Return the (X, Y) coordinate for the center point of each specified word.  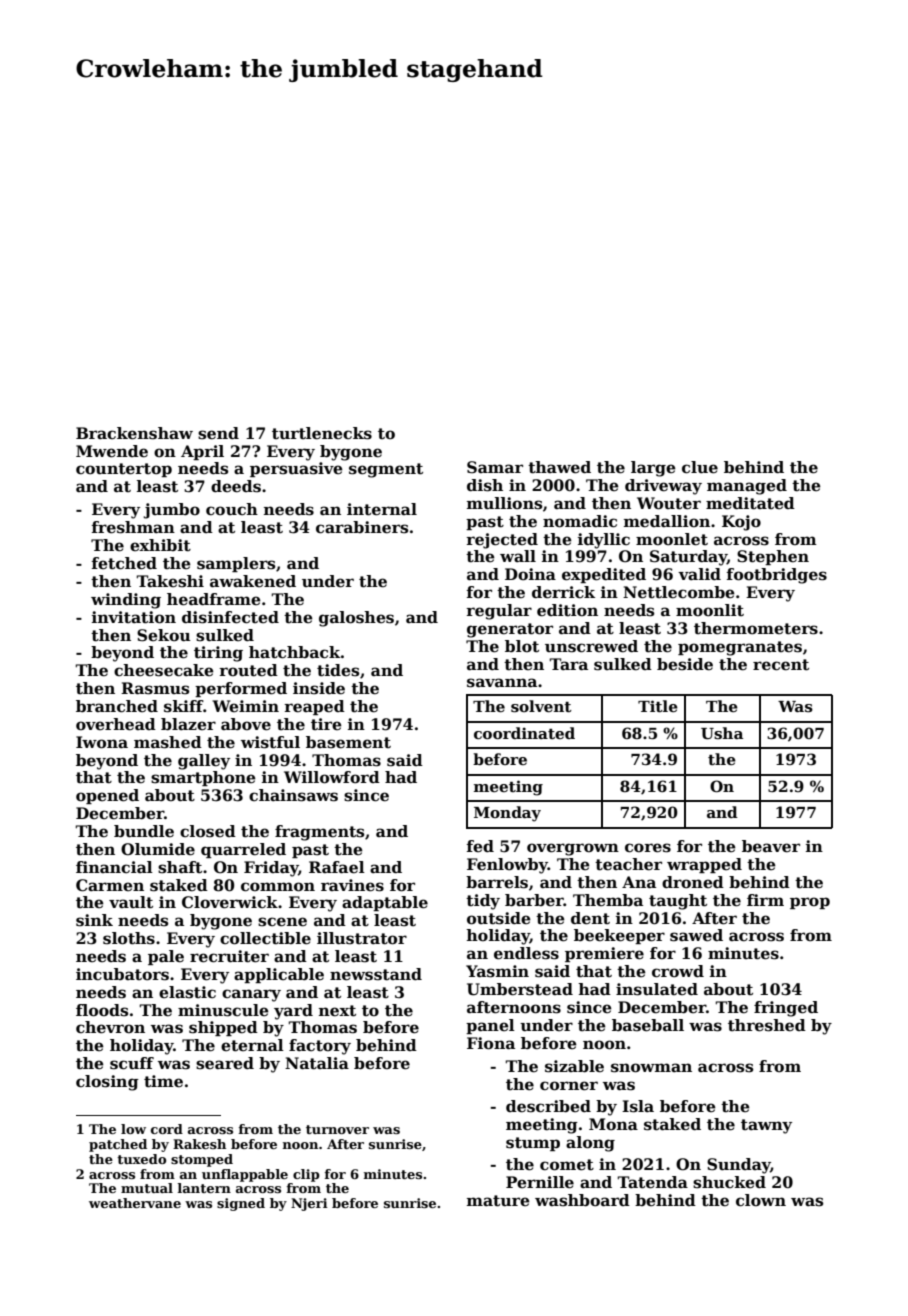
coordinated (524, 733)
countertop (124, 470)
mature (498, 1201)
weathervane (135, 1203)
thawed (559, 467)
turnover (337, 1129)
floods (102, 1010)
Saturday (688, 558)
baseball (648, 1025)
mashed (168, 742)
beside (685, 664)
